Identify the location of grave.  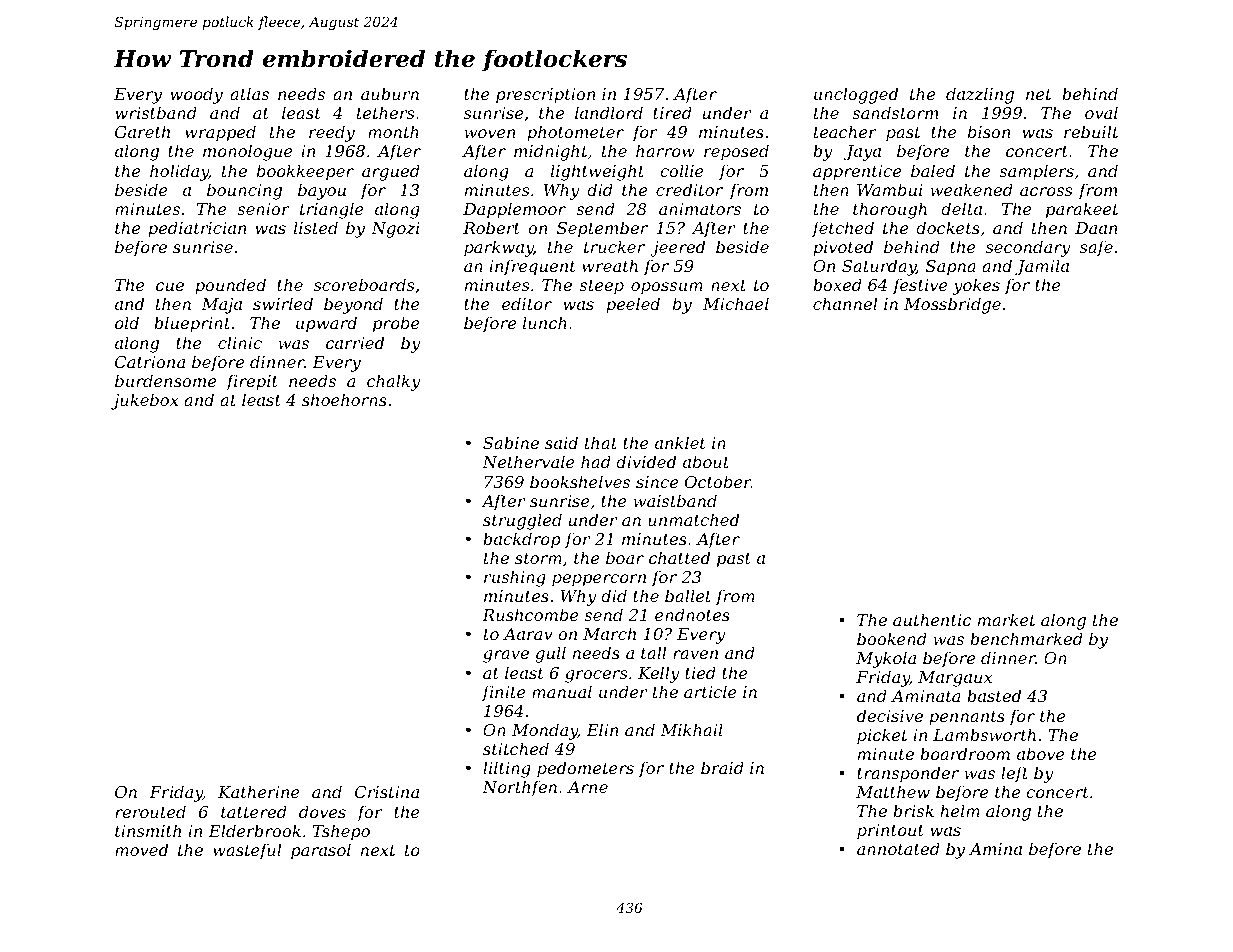
(506, 656).
